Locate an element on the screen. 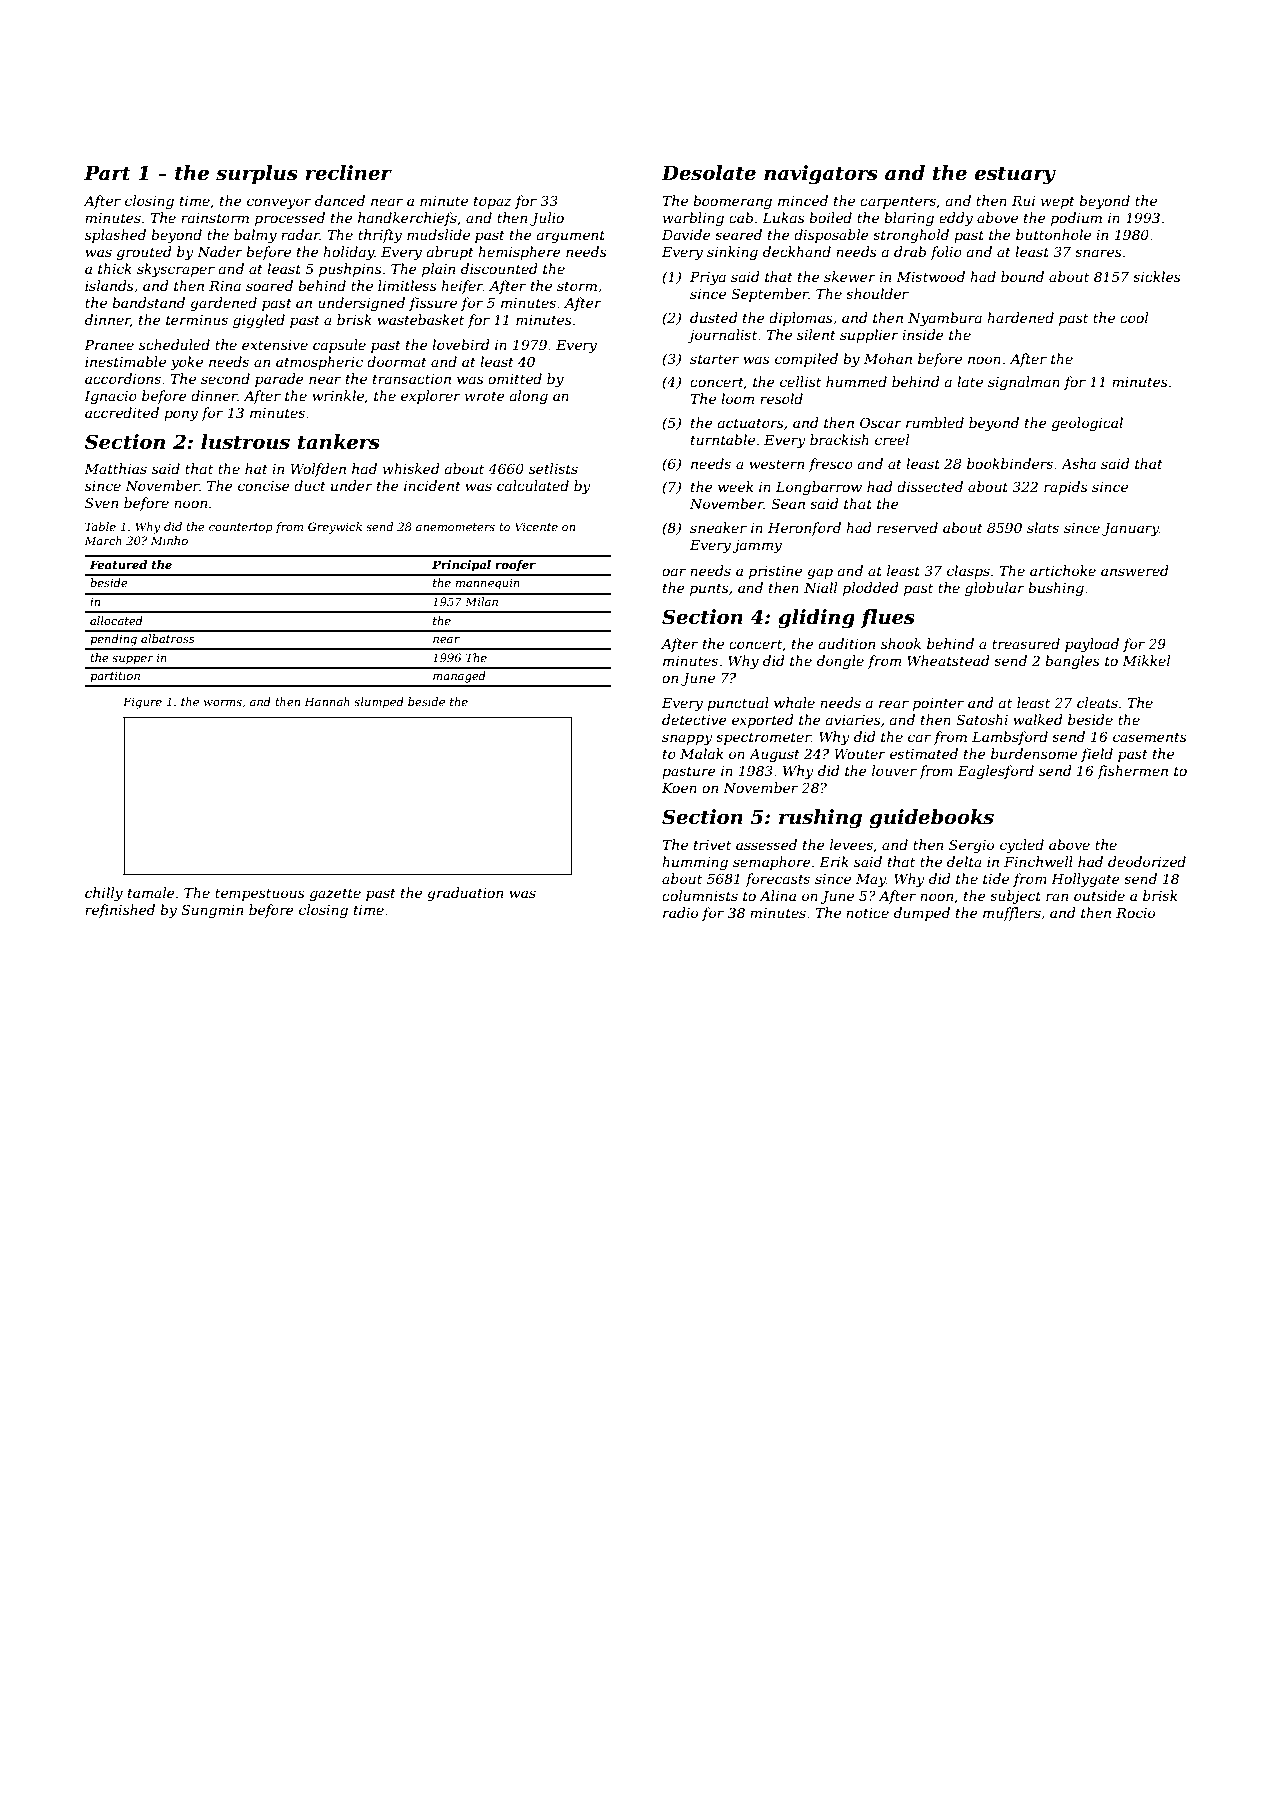 The width and height of the screenshot is (1273, 1801). Asha is located at coordinates (1078, 463).
